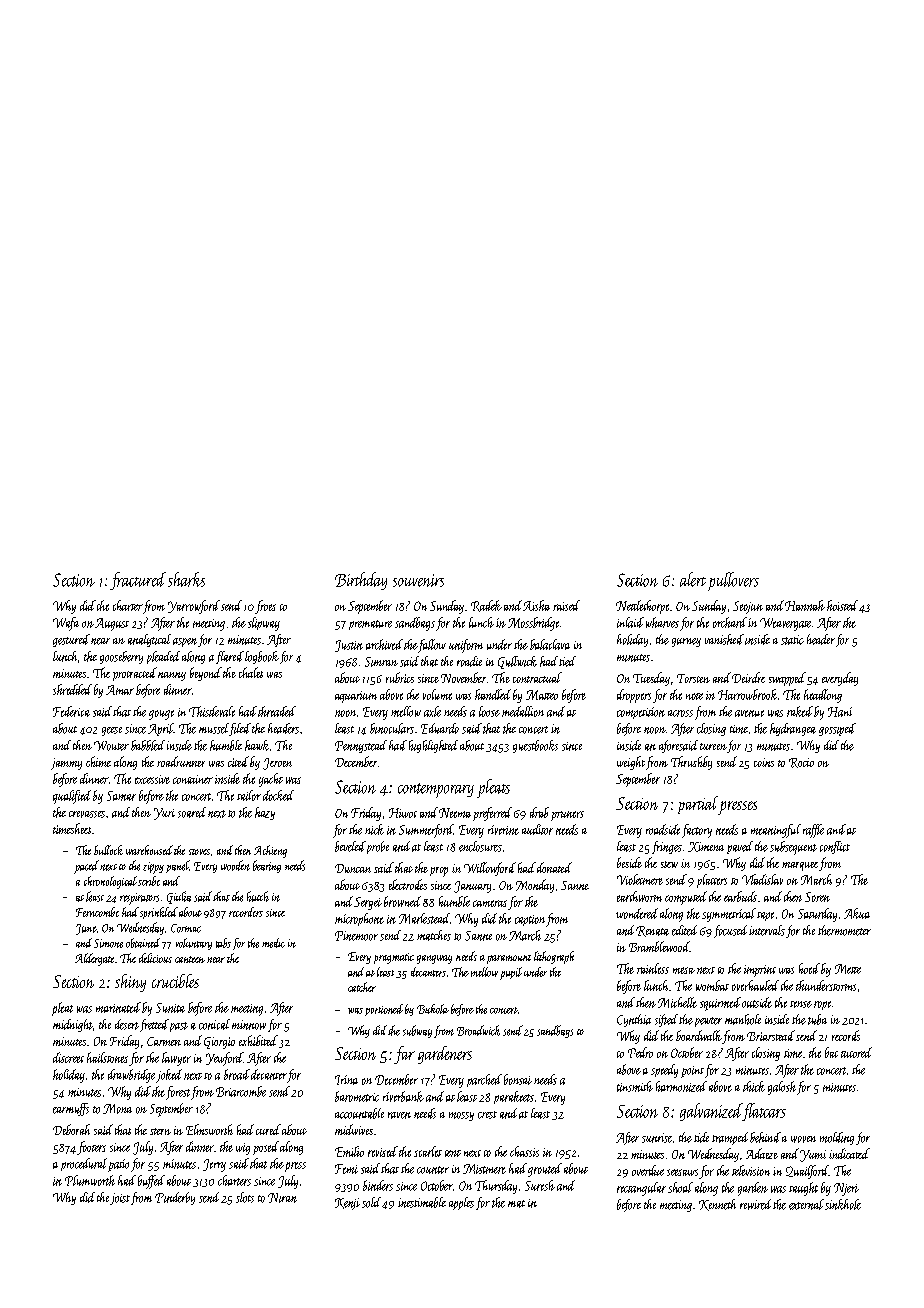  I want to click on froes, so click(265, 607).
